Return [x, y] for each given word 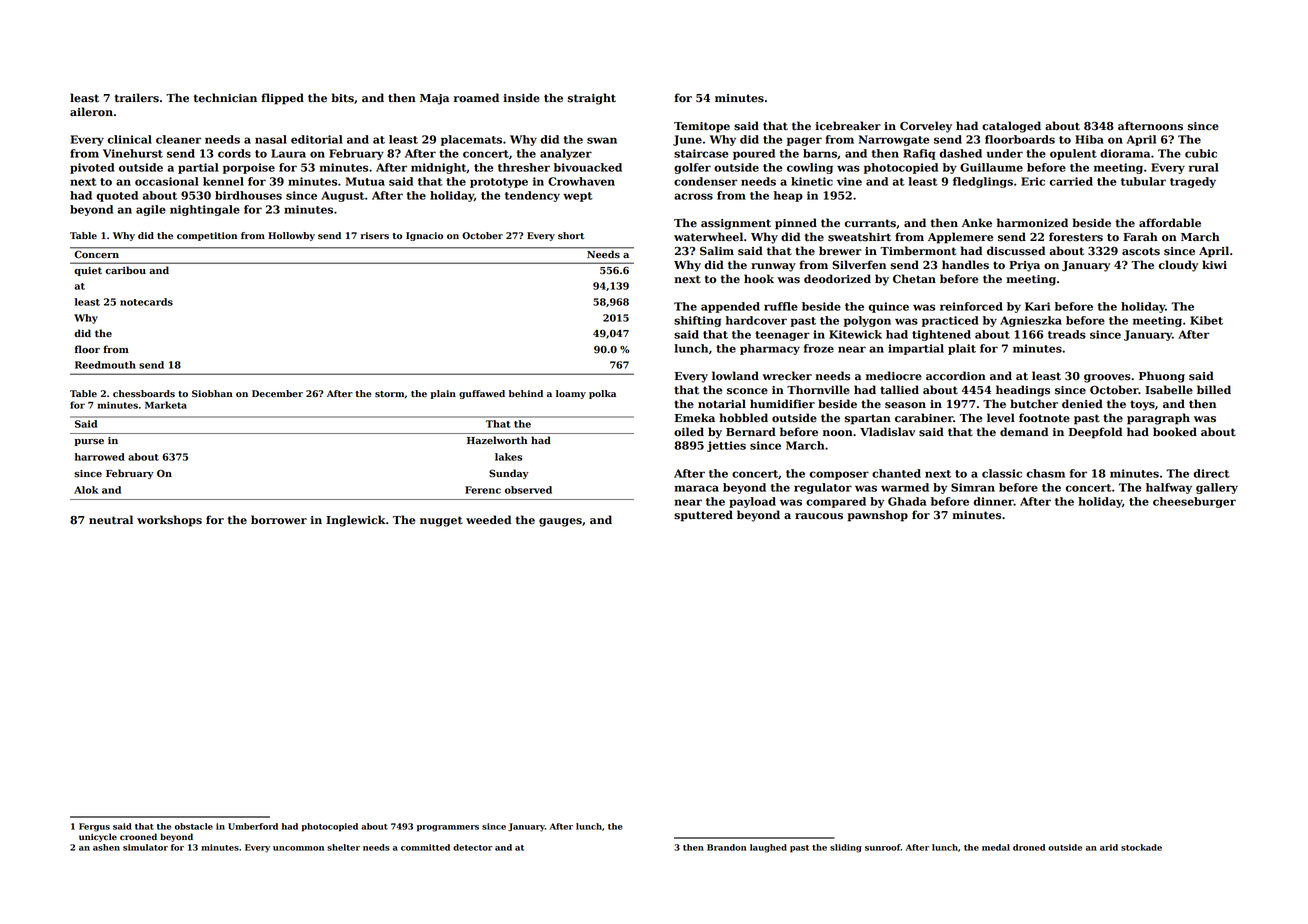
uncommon [298, 848]
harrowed [100, 457]
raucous [819, 516]
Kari [1037, 306]
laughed [768, 848]
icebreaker [848, 126]
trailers [137, 98]
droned [1029, 847]
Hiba [1089, 139]
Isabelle [1169, 390]
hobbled [743, 418]
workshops [169, 521]
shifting [697, 321]
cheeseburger [1194, 502]
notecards [146, 302]
